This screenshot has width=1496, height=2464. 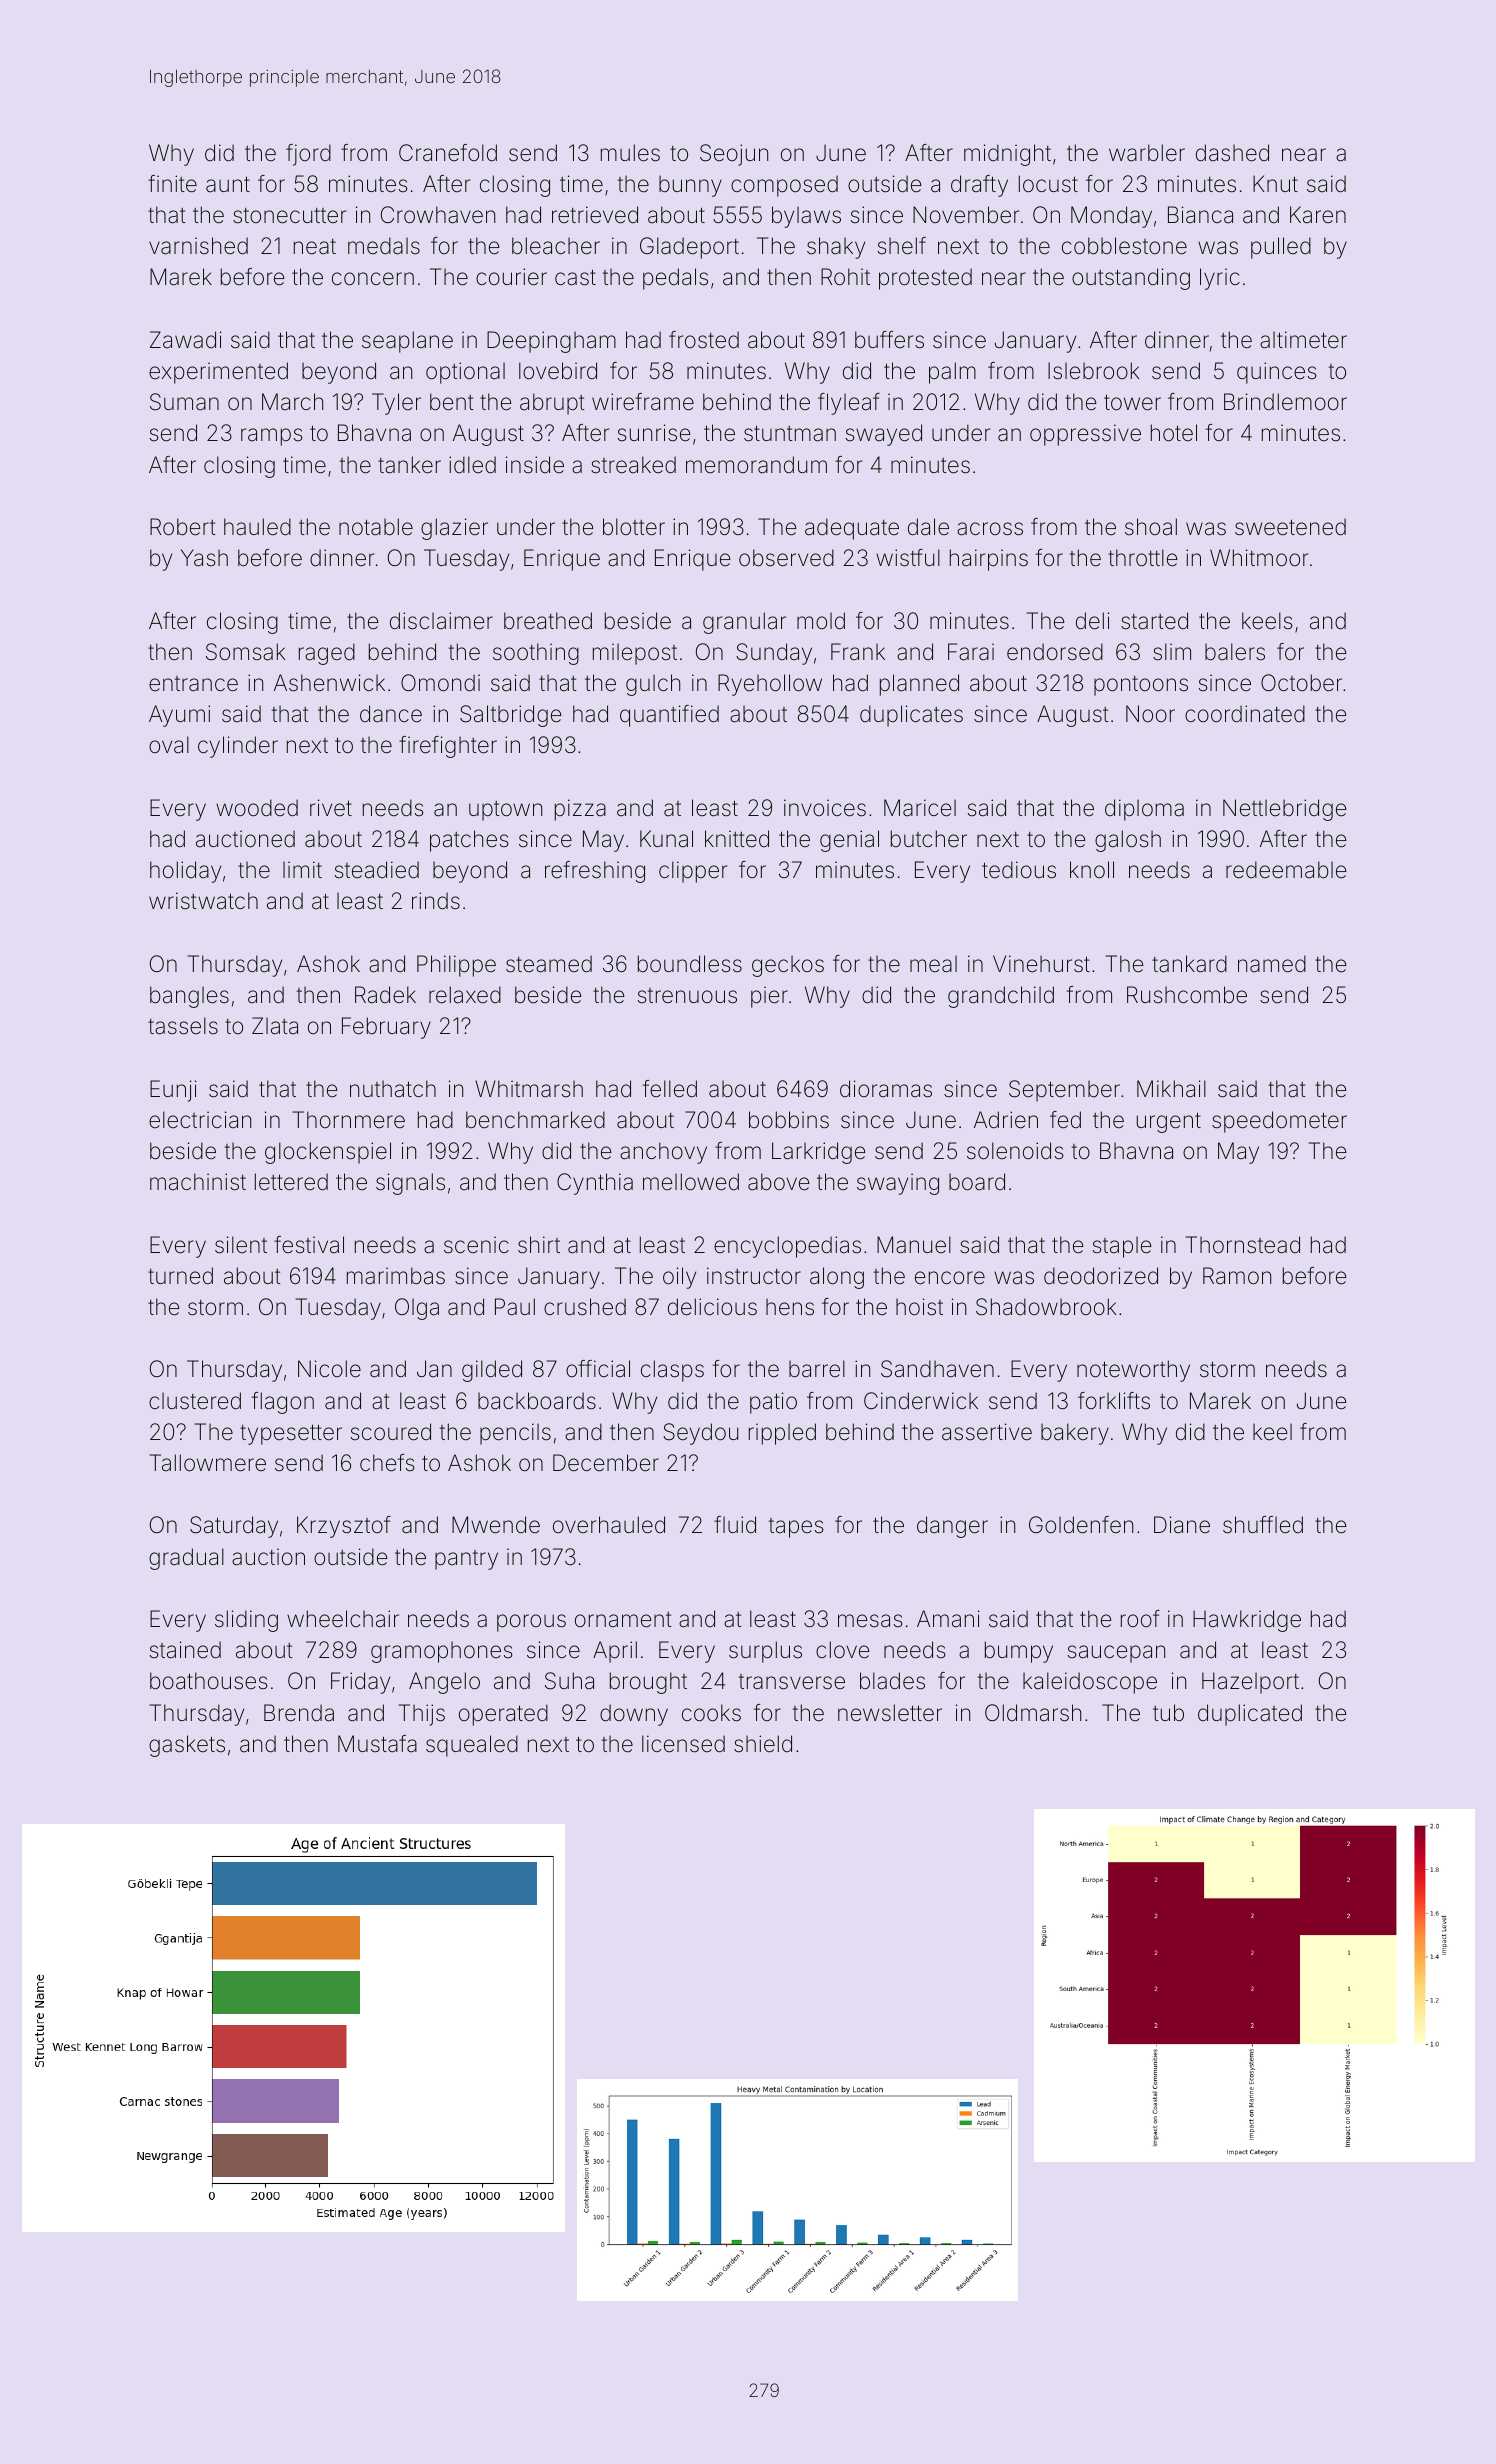 I want to click on disclaimer, so click(x=441, y=621).
